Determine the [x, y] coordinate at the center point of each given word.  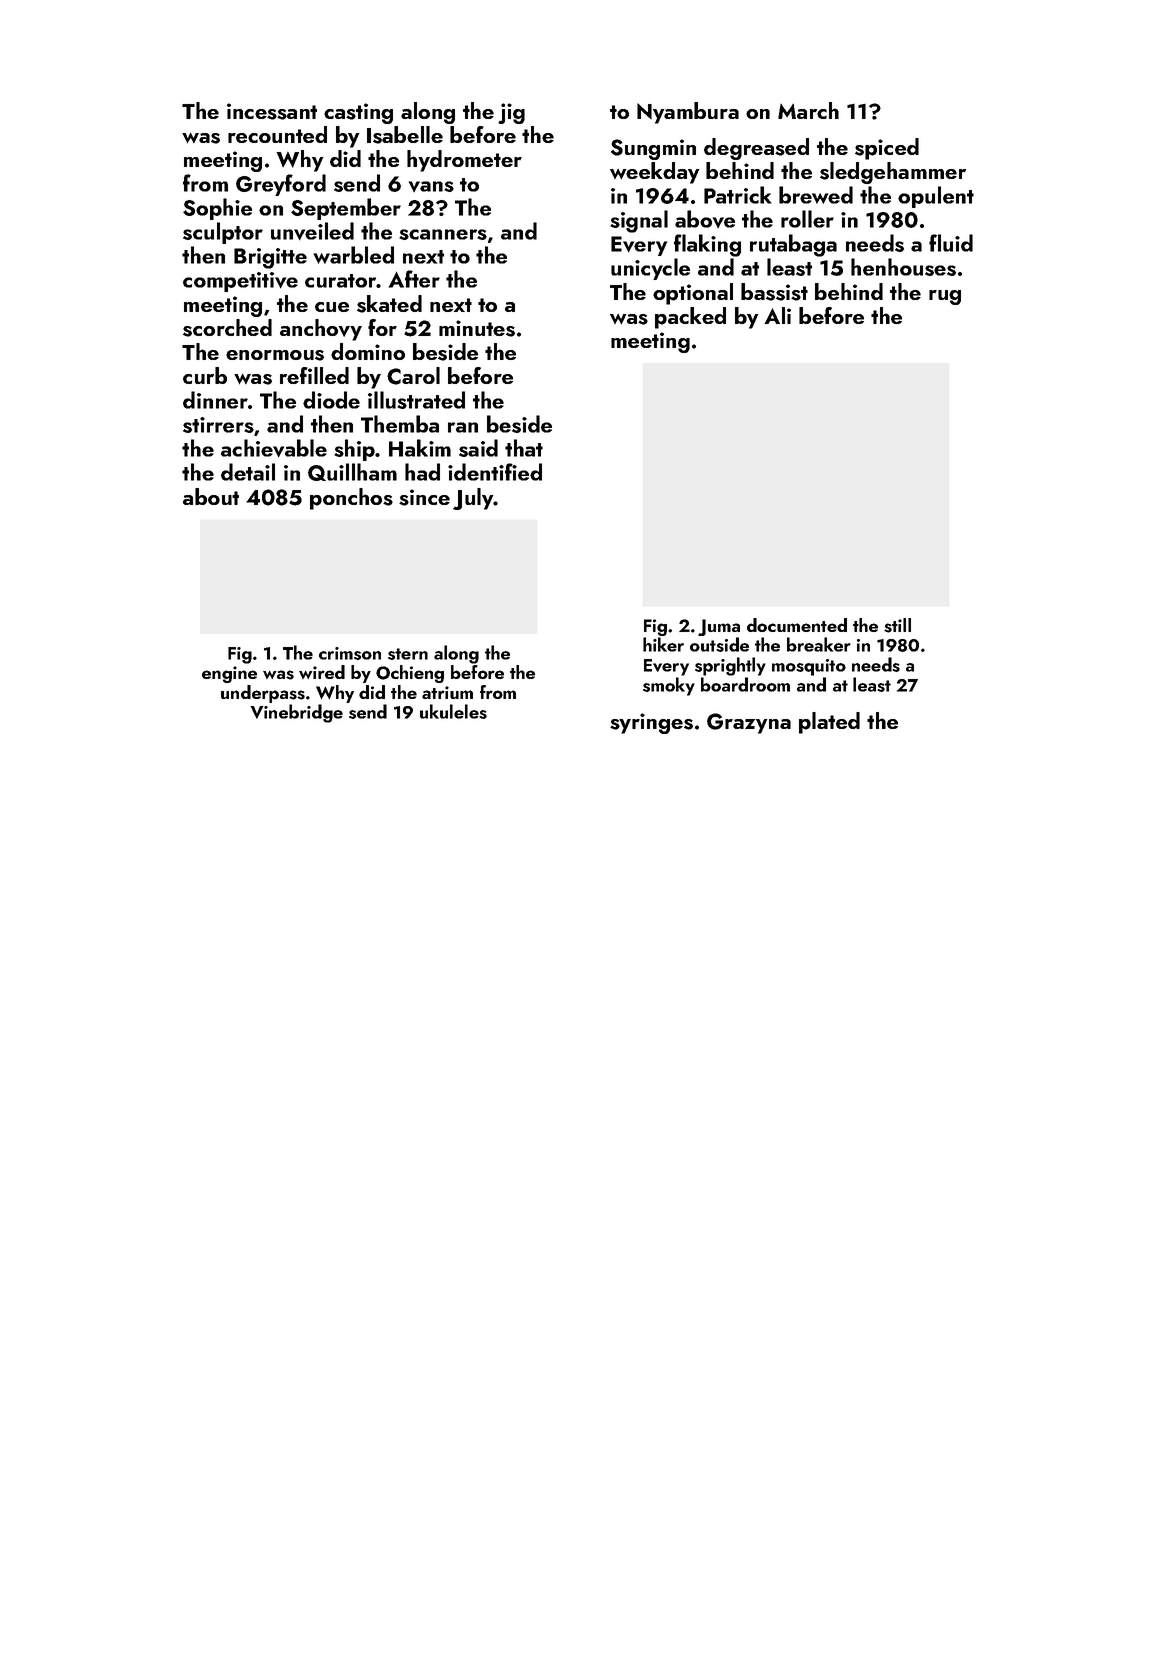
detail [248, 472]
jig [511, 113]
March [808, 110]
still [897, 625]
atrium [447, 692]
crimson [350, 653]
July [473, 499]
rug [945, 297]
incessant [272, 111]
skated [389, 304]
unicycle [650, 269]
